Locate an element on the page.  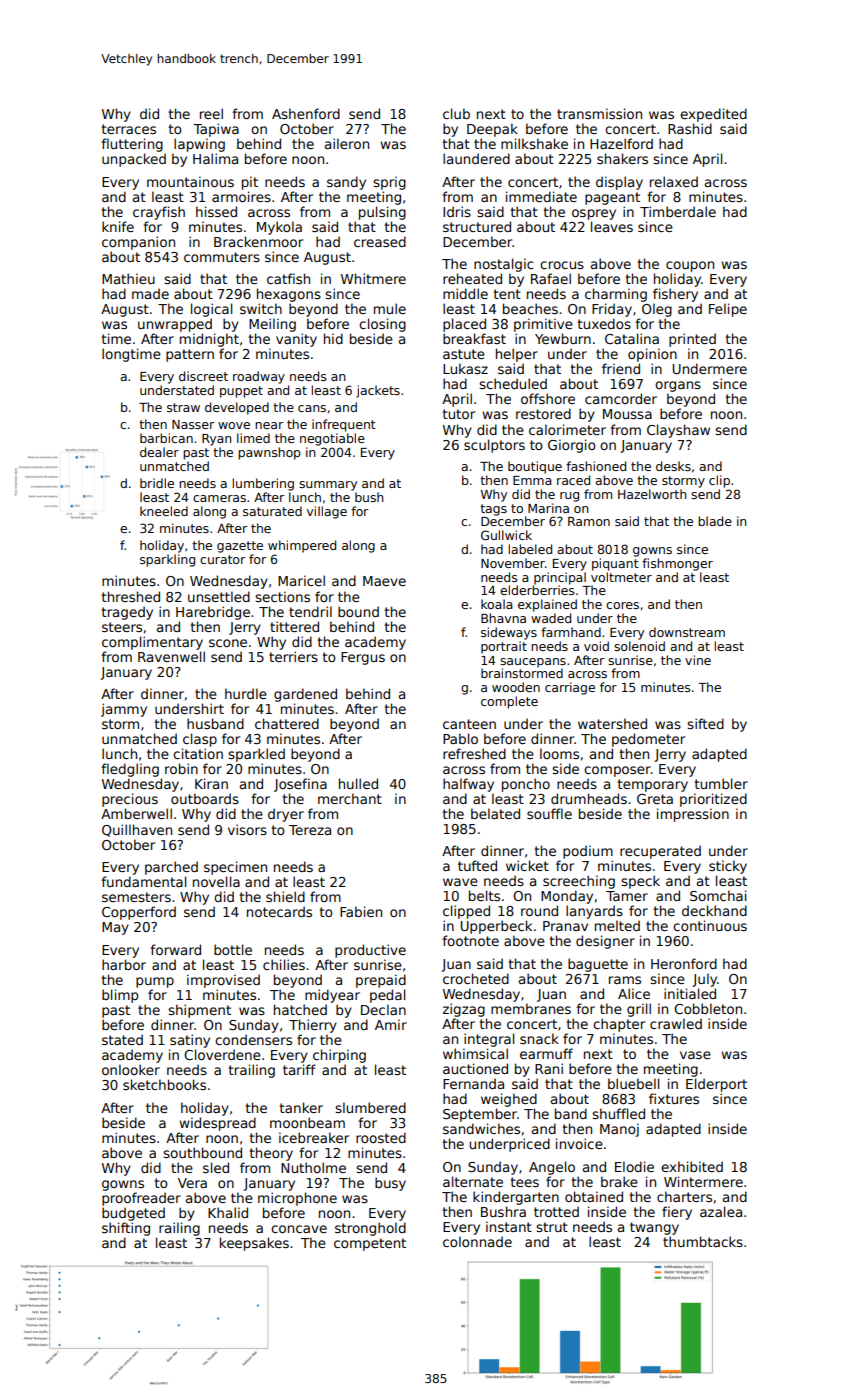
calorimeter is located at coordinates (567, 429).
